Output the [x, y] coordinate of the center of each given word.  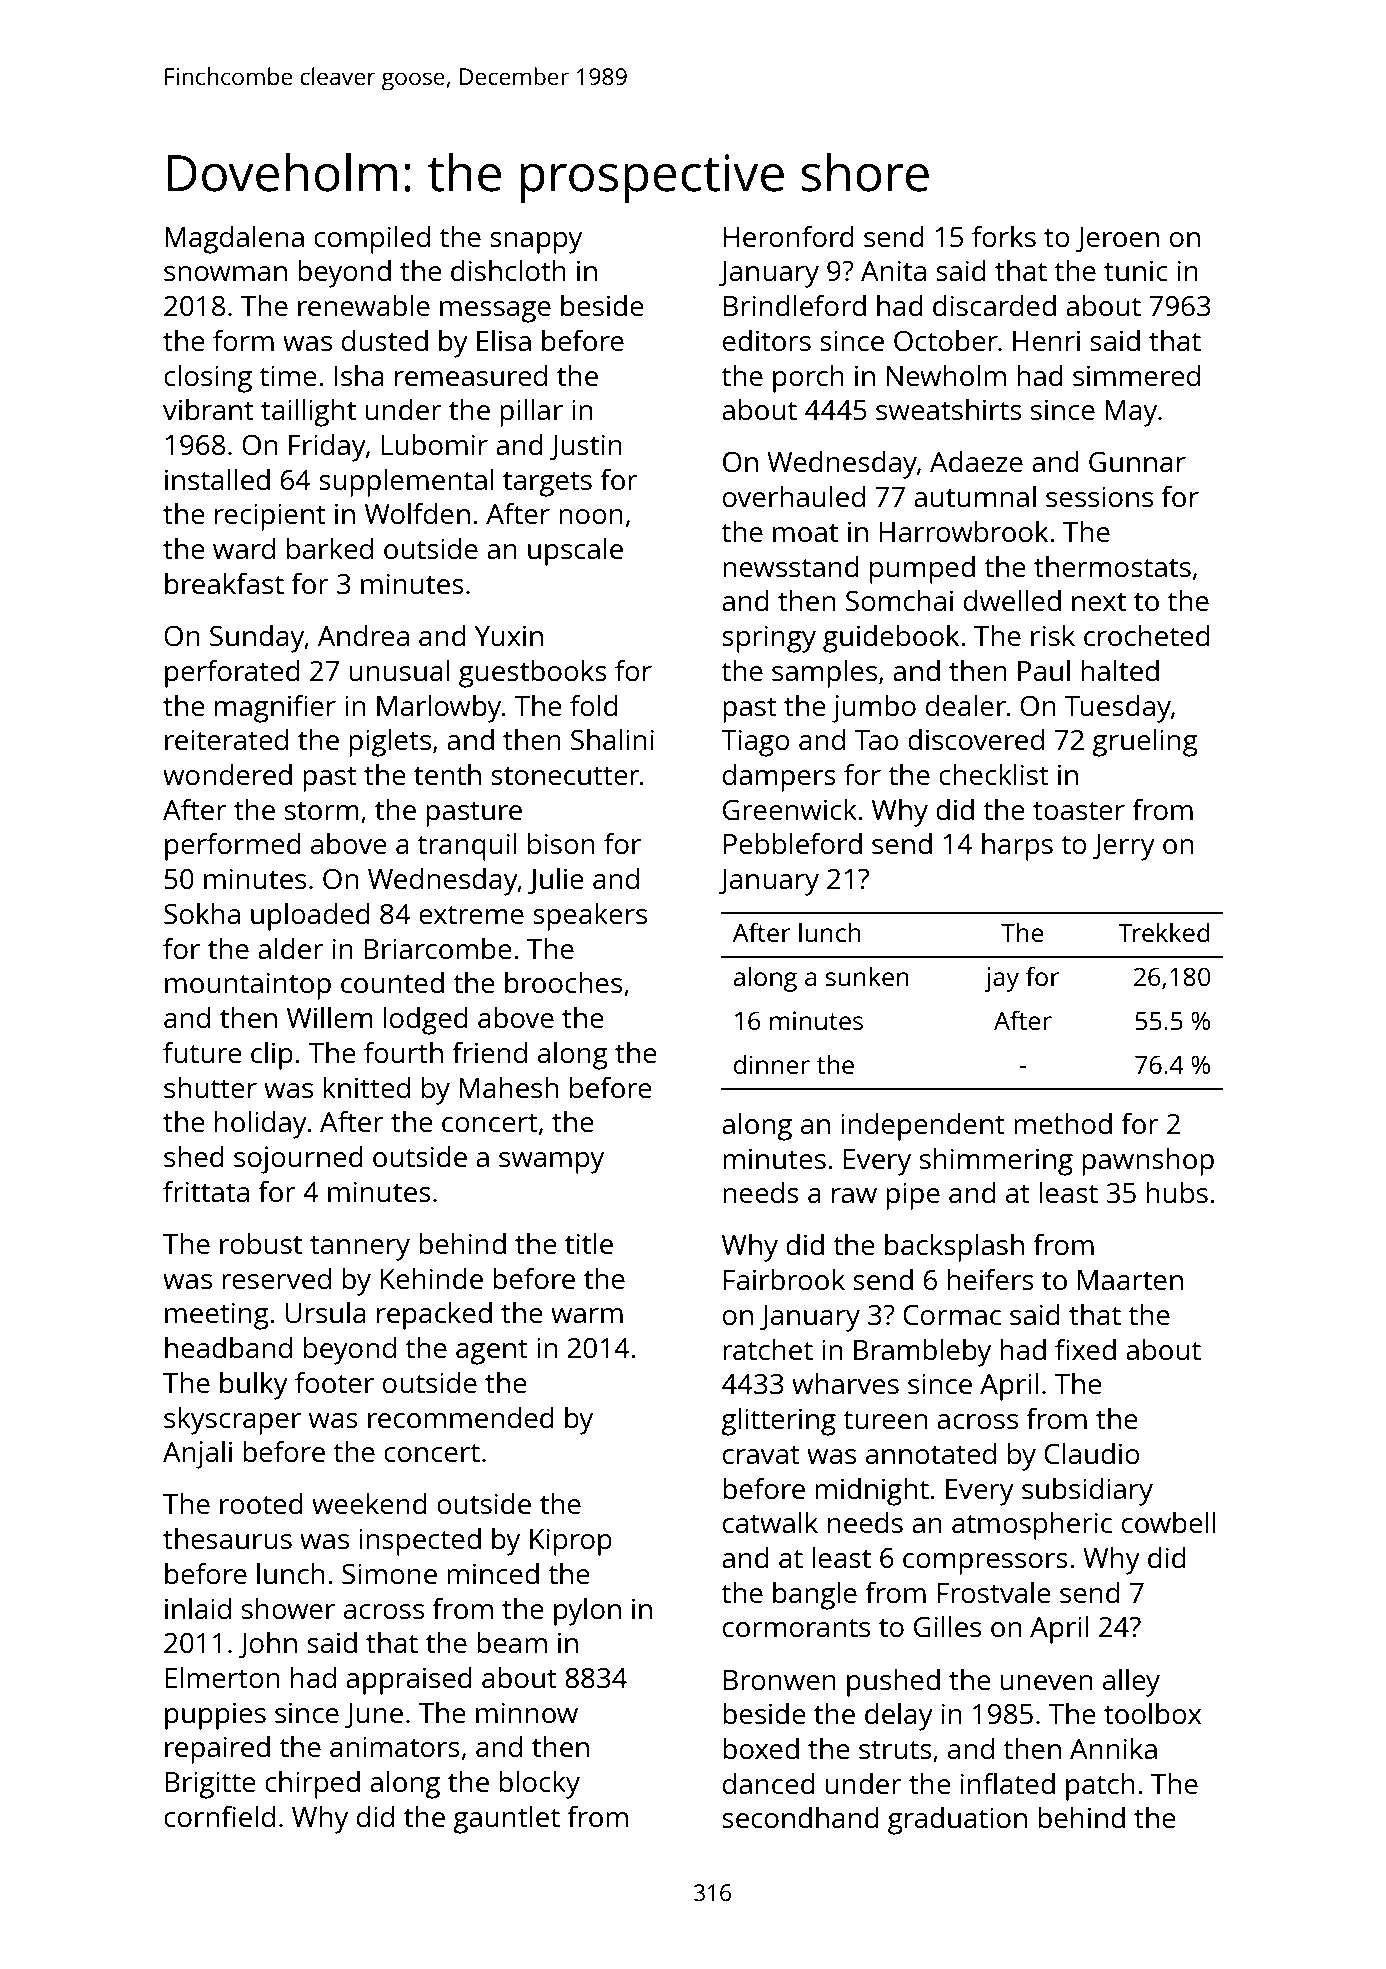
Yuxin [509, 635]
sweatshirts [949, 409]
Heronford [789, 236]
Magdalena [234, 239]
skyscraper [232, 1420]
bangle [815, 1595]
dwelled [1012, 600]
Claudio [1092, 1453]
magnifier [275, 708]
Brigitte [210, 1785]
